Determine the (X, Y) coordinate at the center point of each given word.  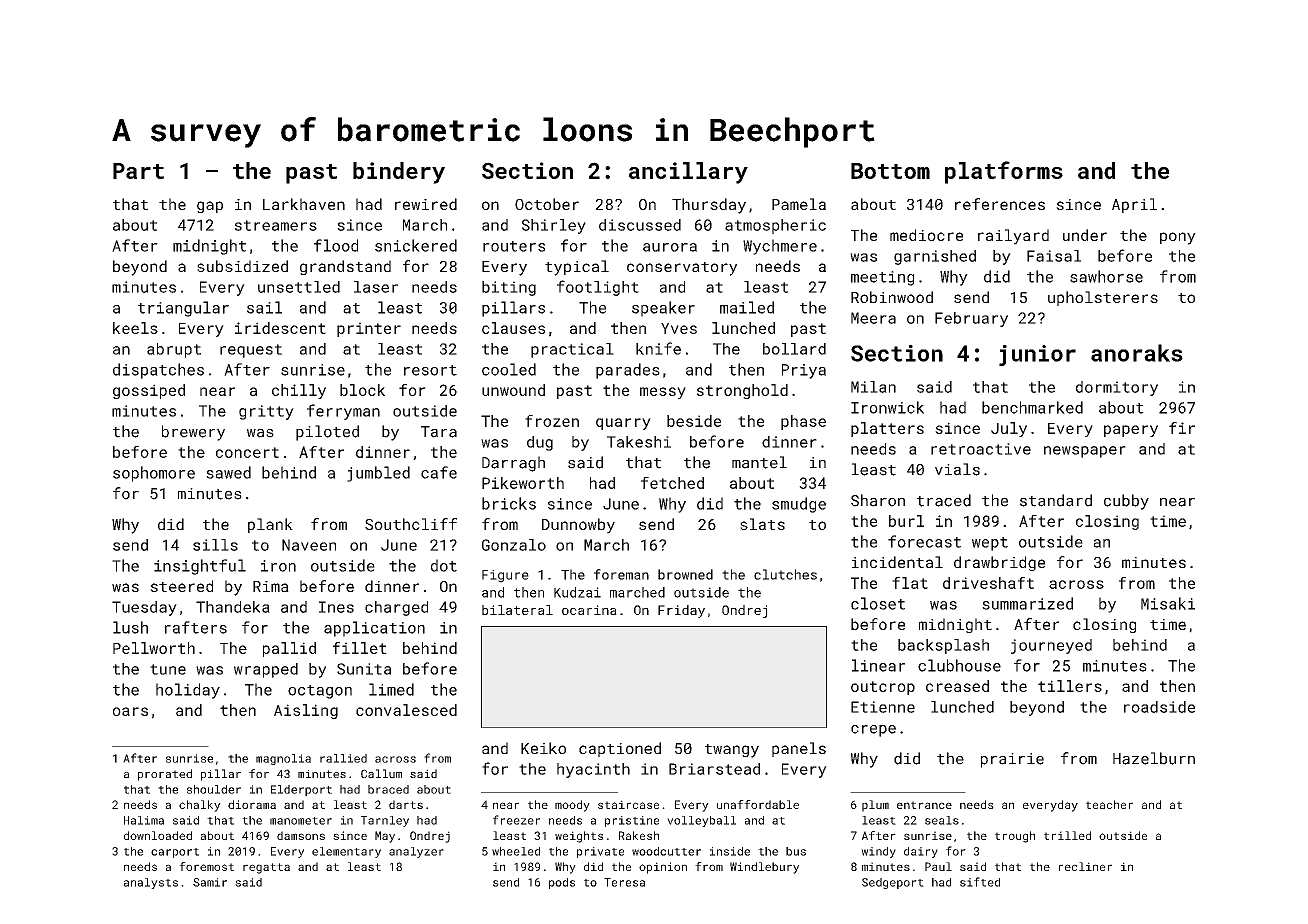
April (1134, 205)
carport (175, 853)
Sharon (878, 500)
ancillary (688, 173)
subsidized (242, 266)
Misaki (1168, 603)
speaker (663, 309)
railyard (1013, 237)
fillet (360, 648)
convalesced (406, 710)
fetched (672, 483)
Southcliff (411, 524)
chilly (299, 391)
